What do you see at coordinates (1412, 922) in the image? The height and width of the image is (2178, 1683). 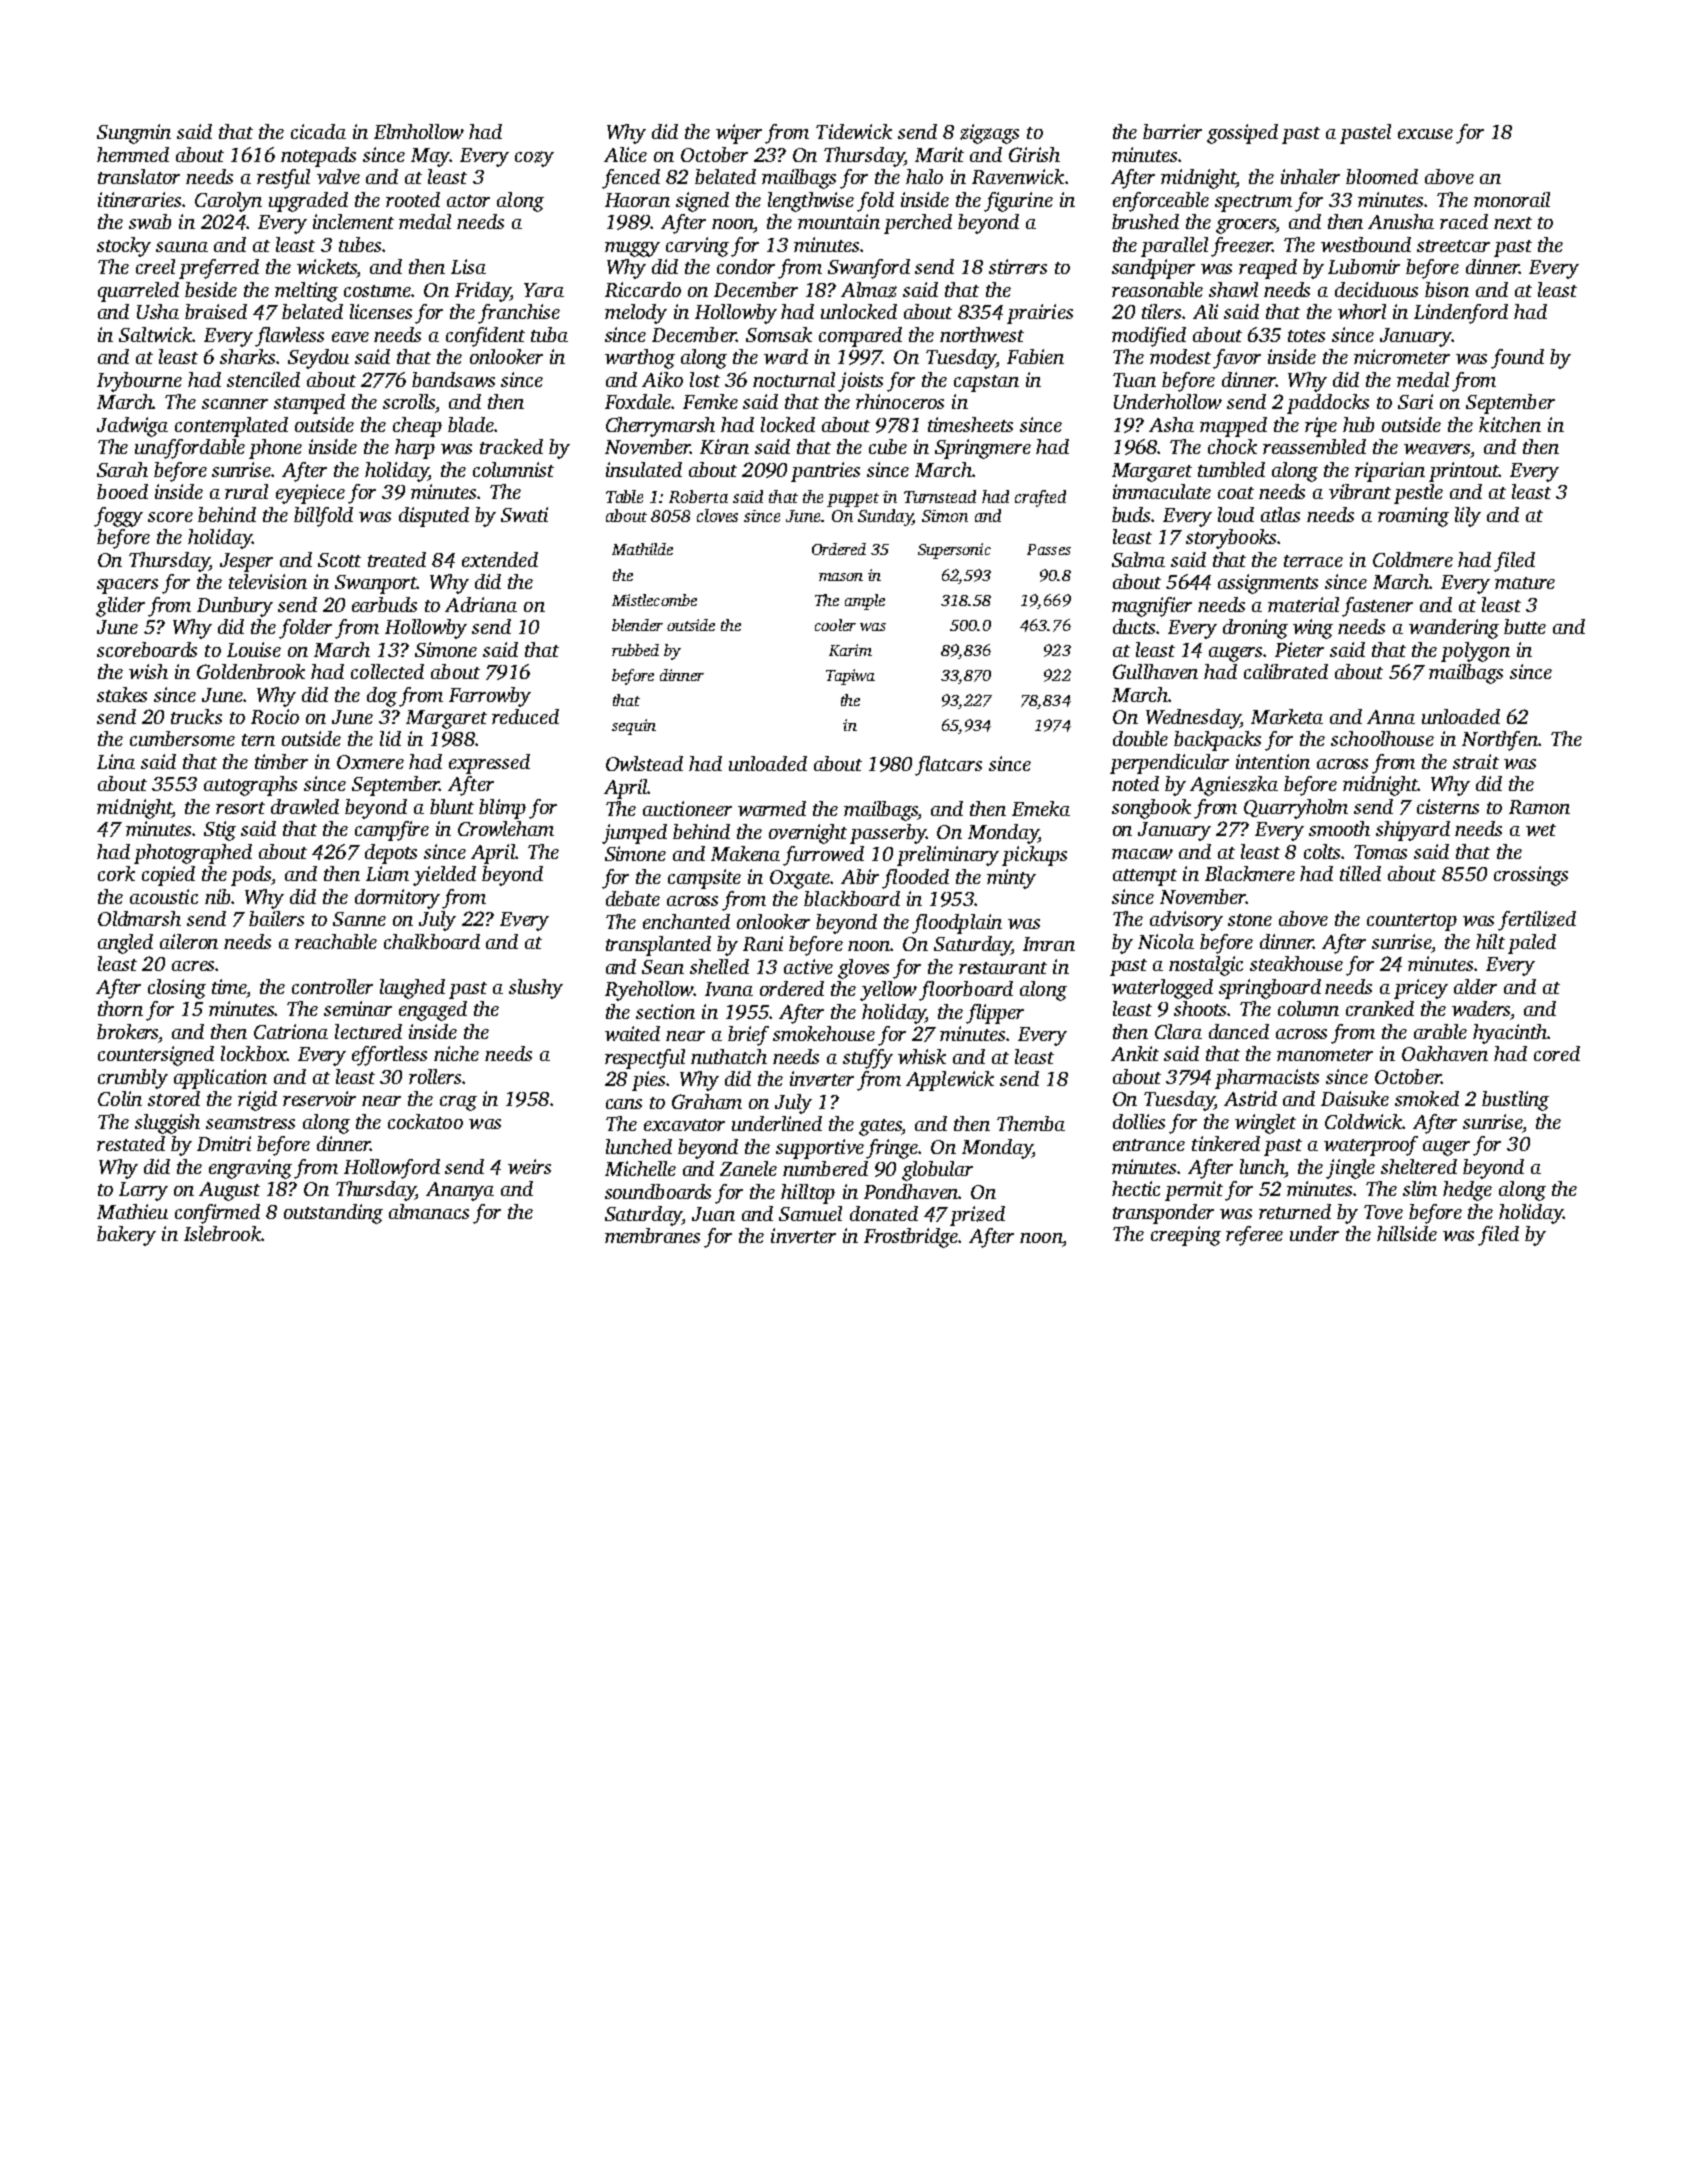 I see `countertop` at bounding box center [1412, 922].
